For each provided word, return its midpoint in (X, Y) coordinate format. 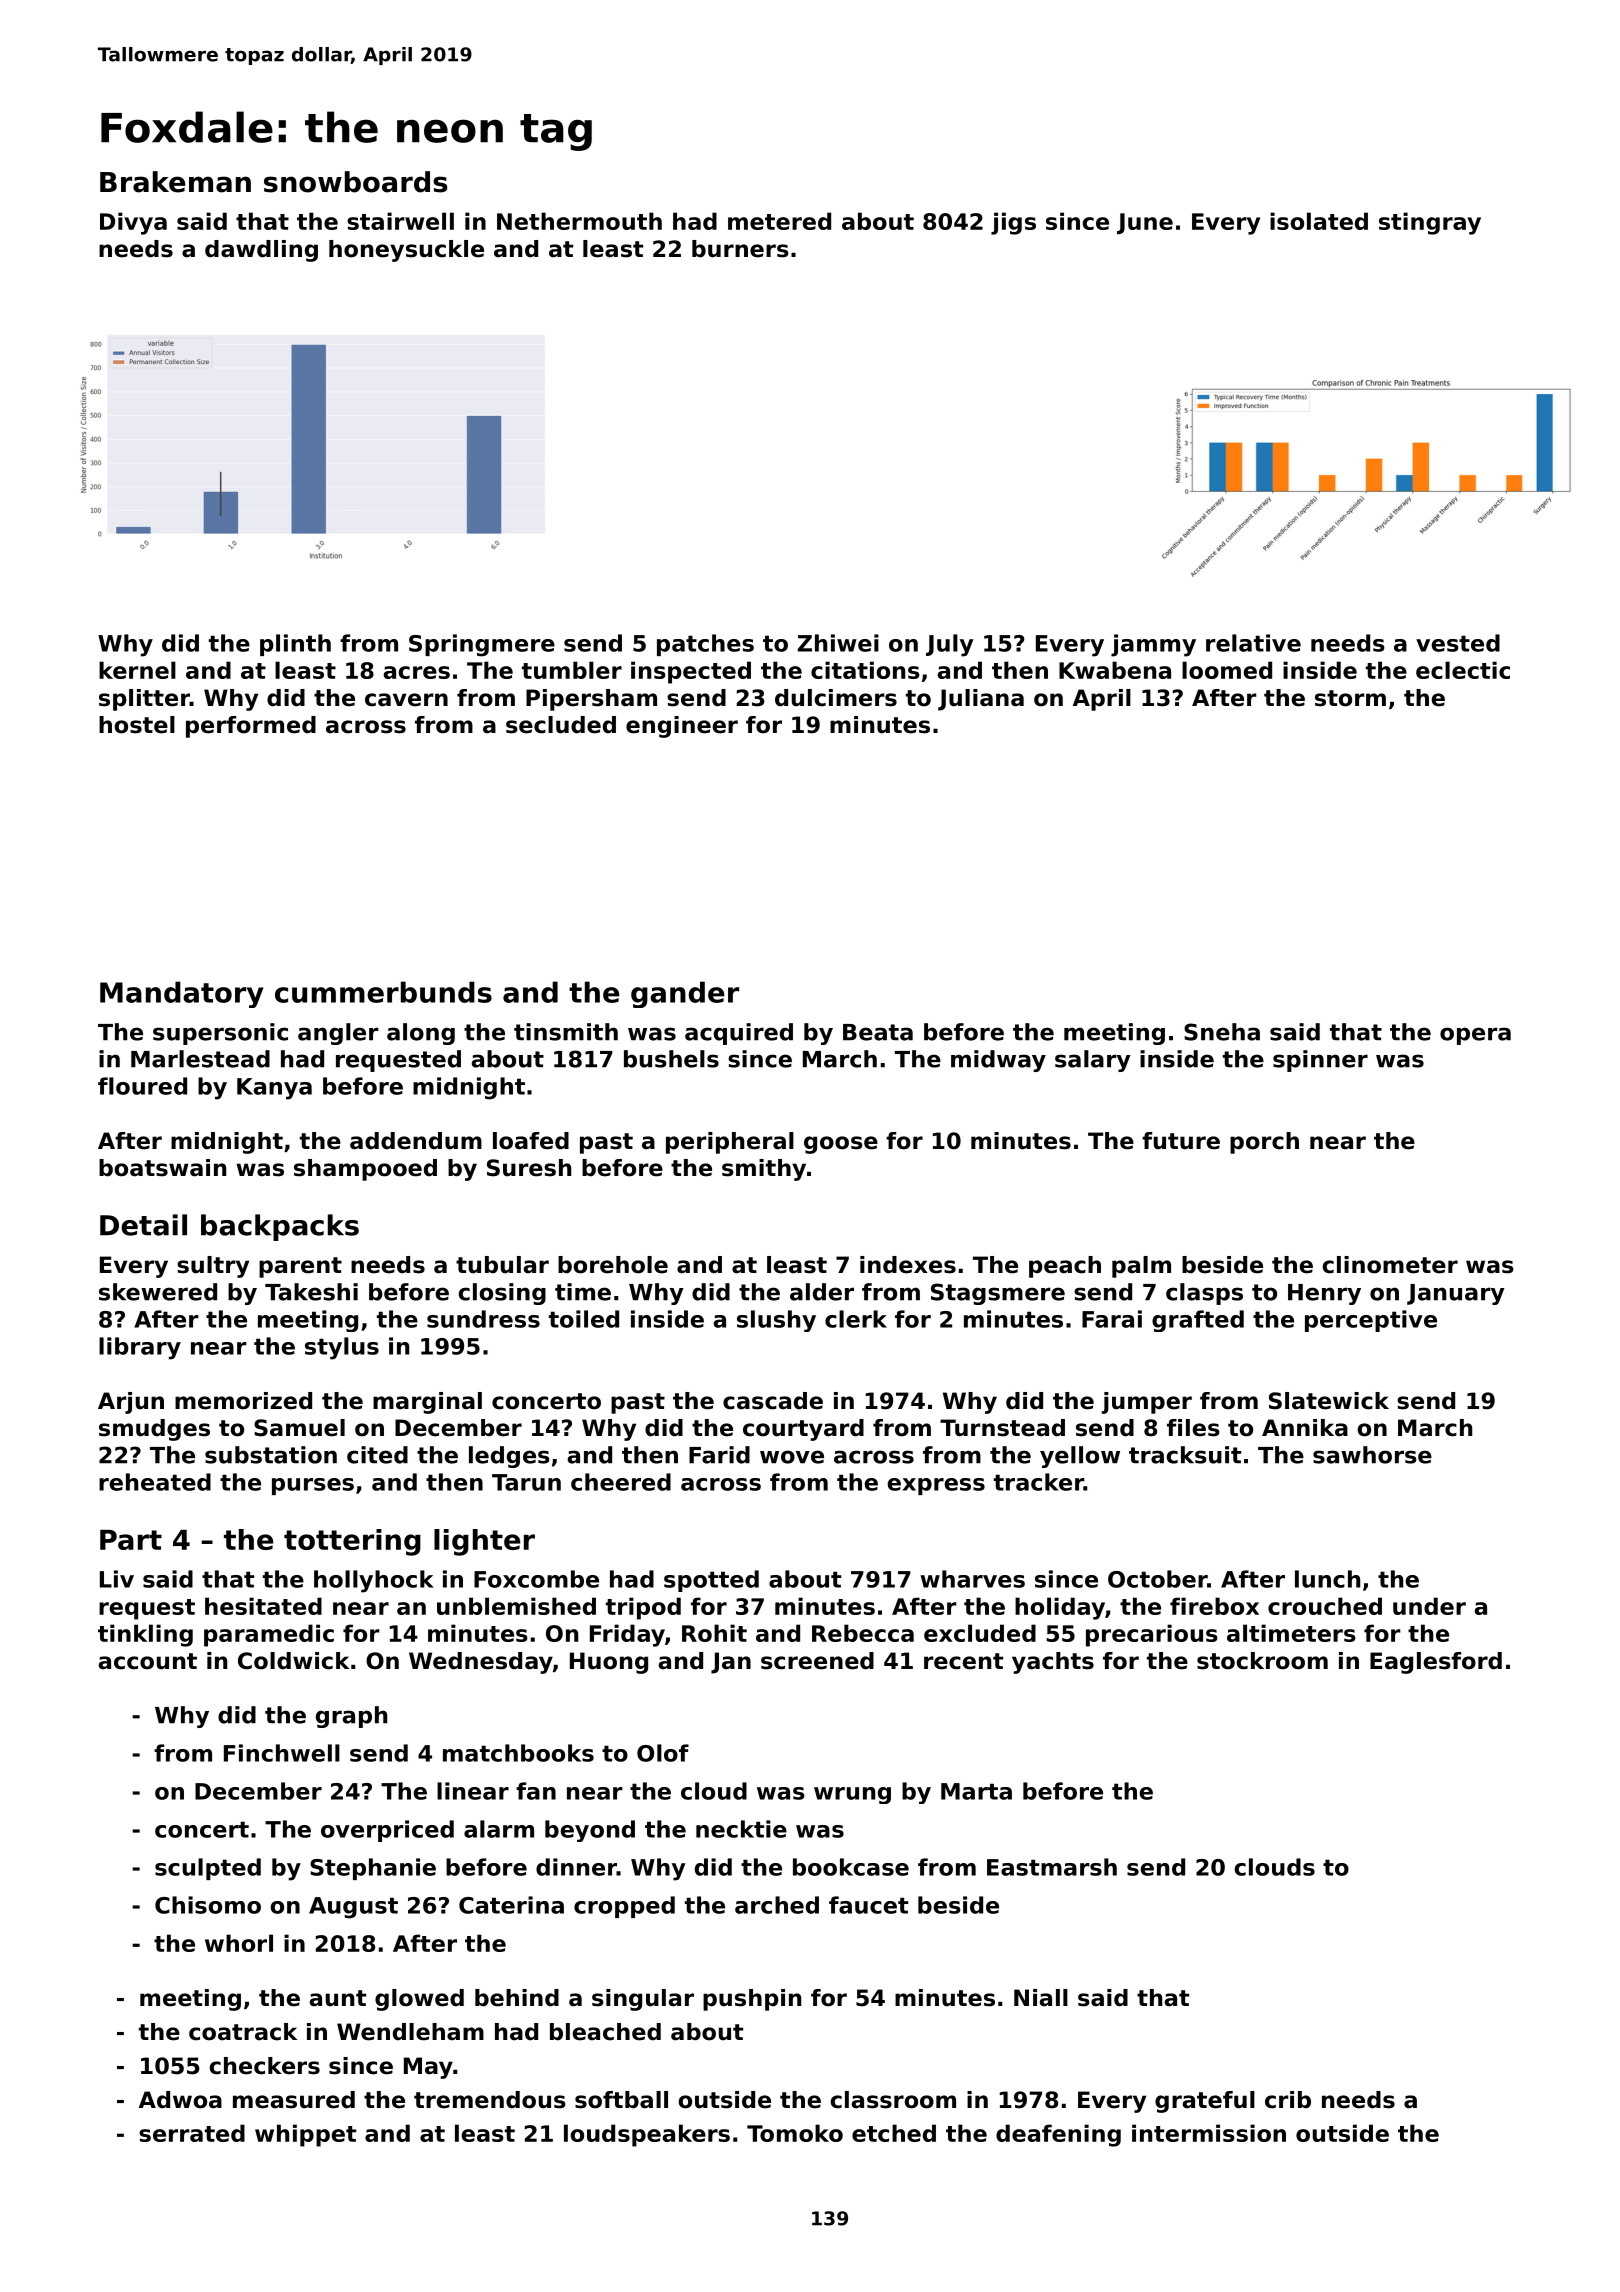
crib (1288, 2100)
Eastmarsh (1052, 1867)
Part (131, 1540)
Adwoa (180, 2100)
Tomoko (795, 2133)
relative (1253, 643)
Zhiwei (838, 643)
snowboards (355, 182)
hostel (137, 725)
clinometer (1390, 1265)
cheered (621, 1482)
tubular (502, 1265)
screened (817, 1661)
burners (740, 249)
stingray (1430, 223)
